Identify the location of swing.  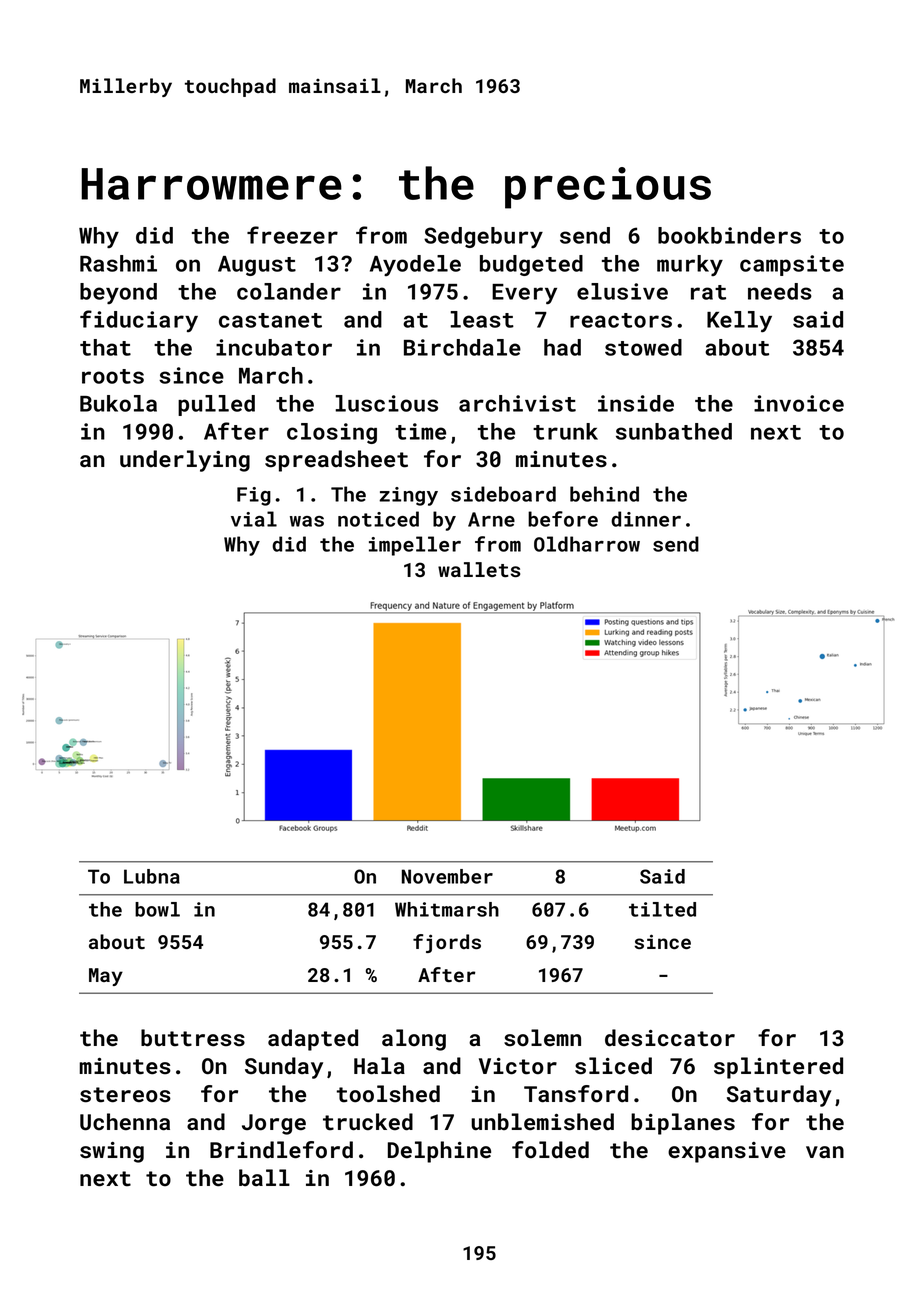
(112, 1152).
